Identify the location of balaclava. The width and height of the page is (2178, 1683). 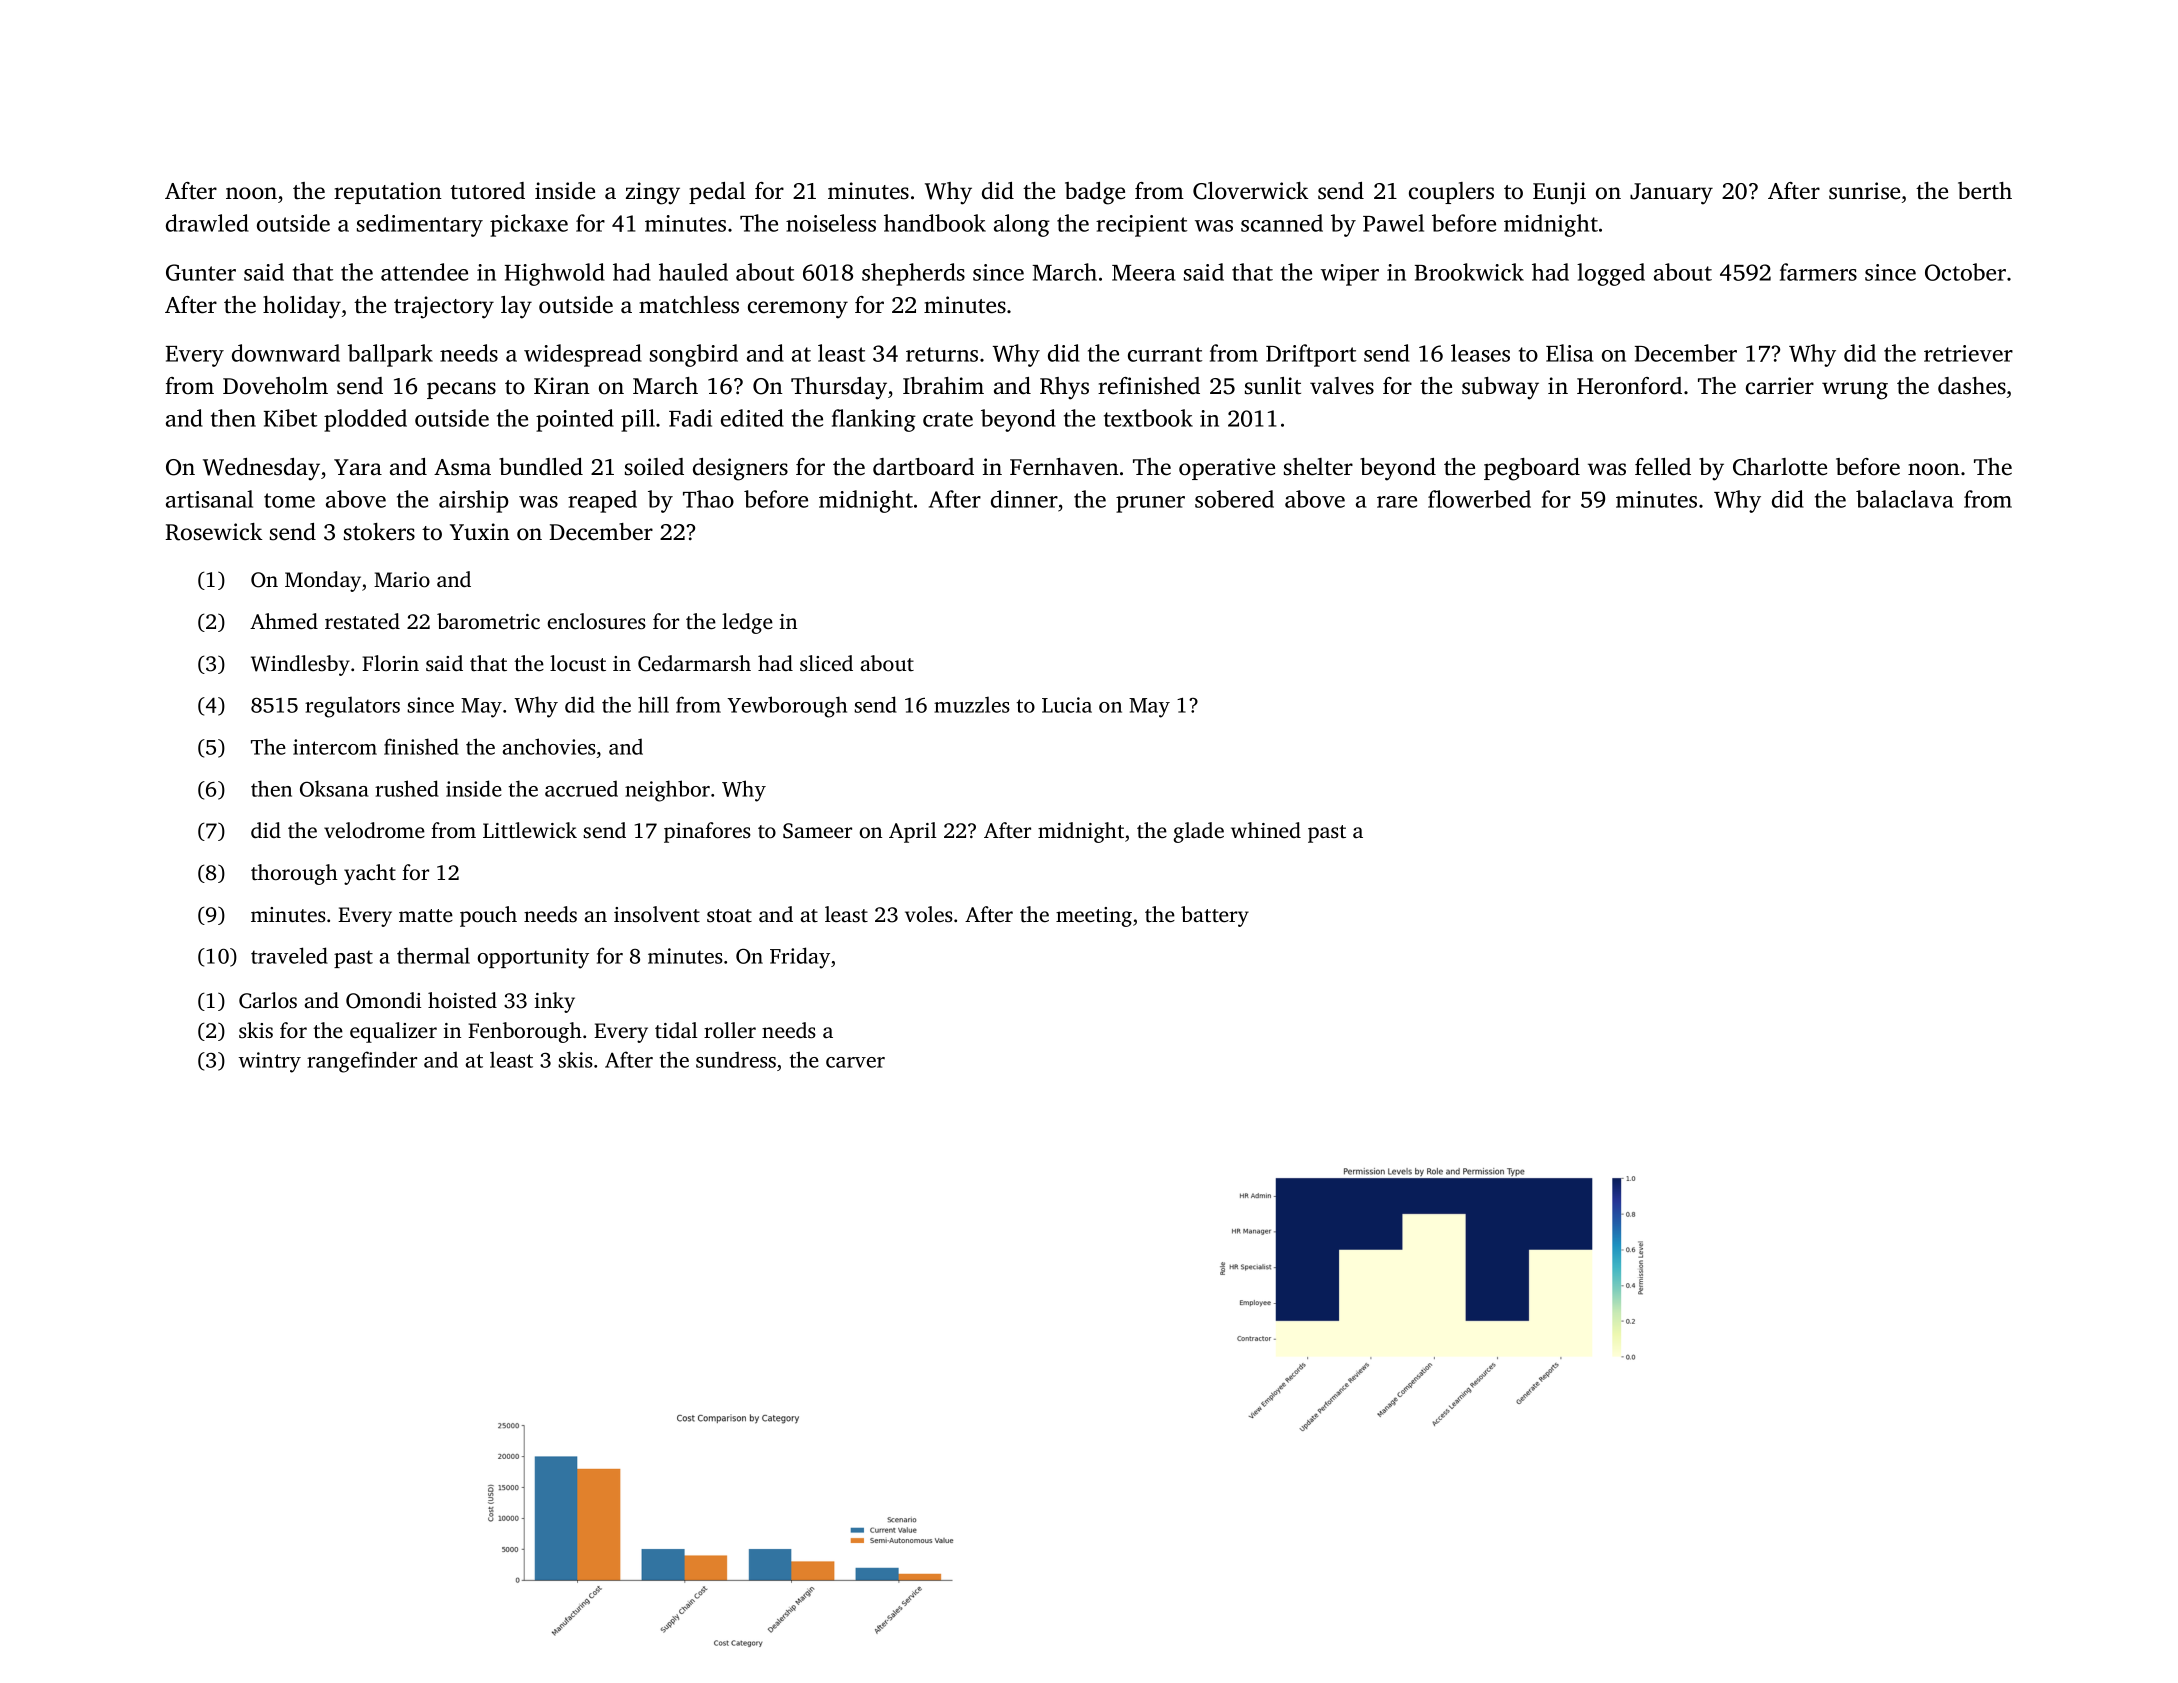
(1905, 499).
